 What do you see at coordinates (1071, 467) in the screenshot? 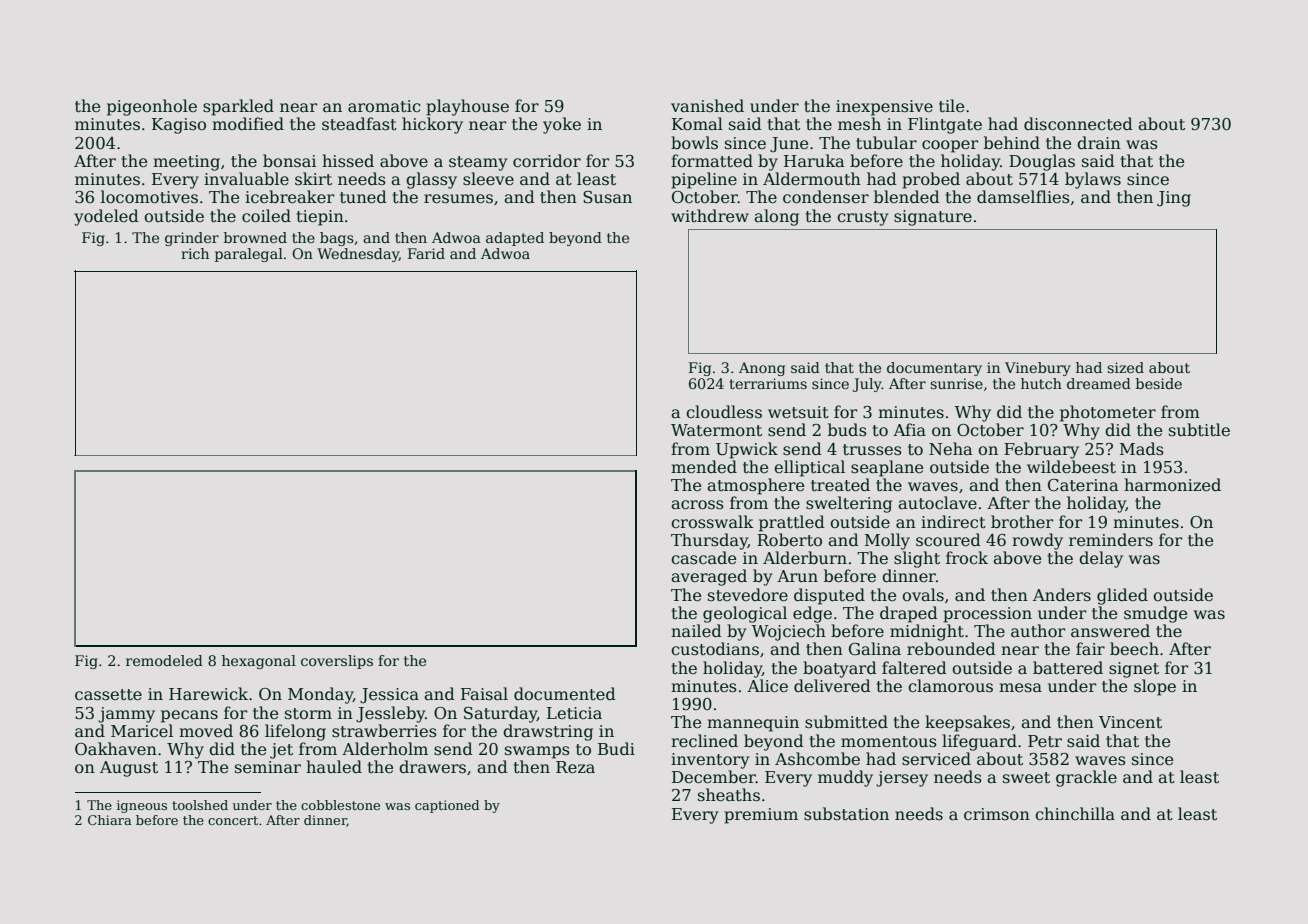
I see `wildebeest` at bounding box center [1071, 467].
